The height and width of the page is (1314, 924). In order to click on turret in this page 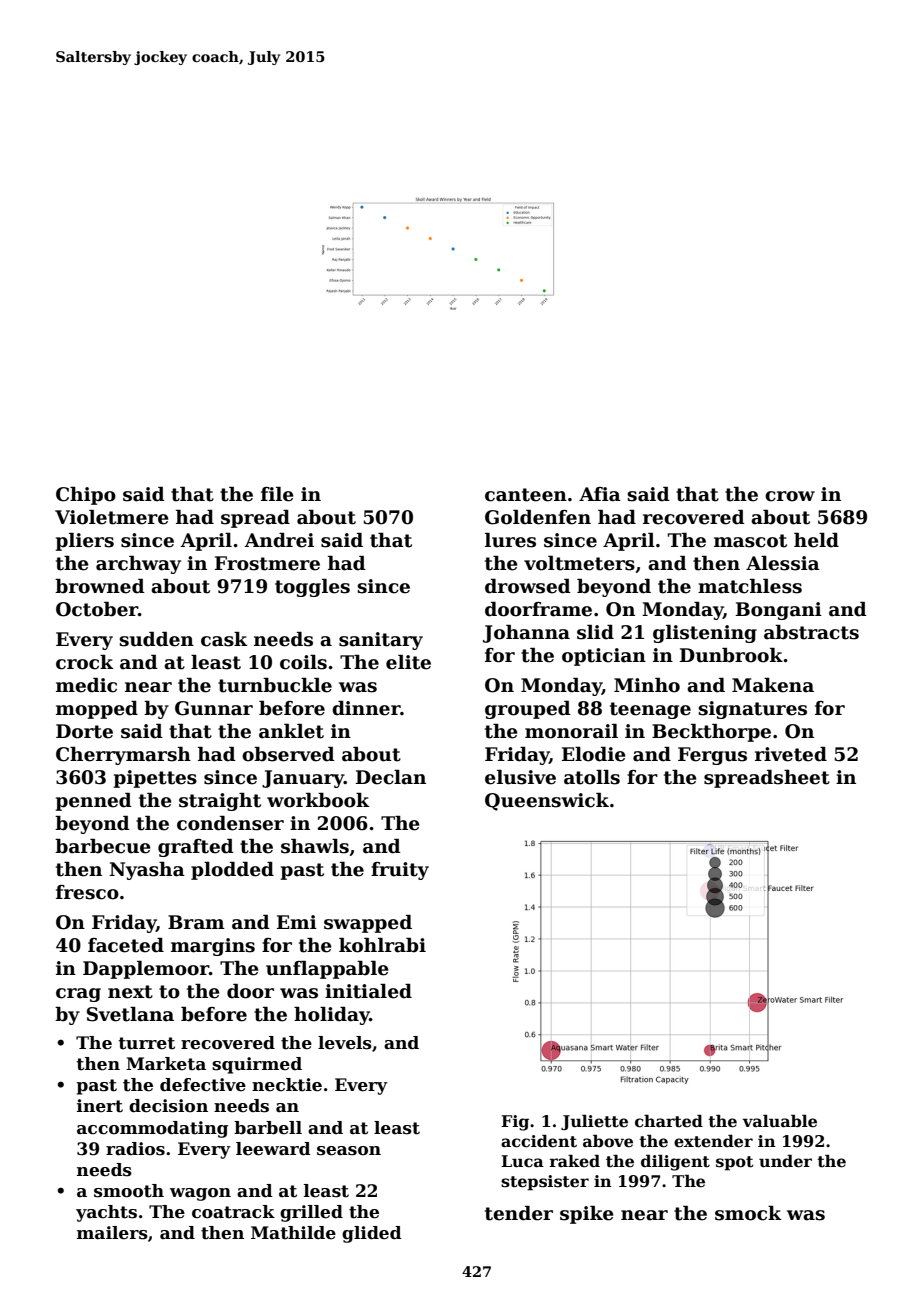, I will do `click(146, 1043)`.
